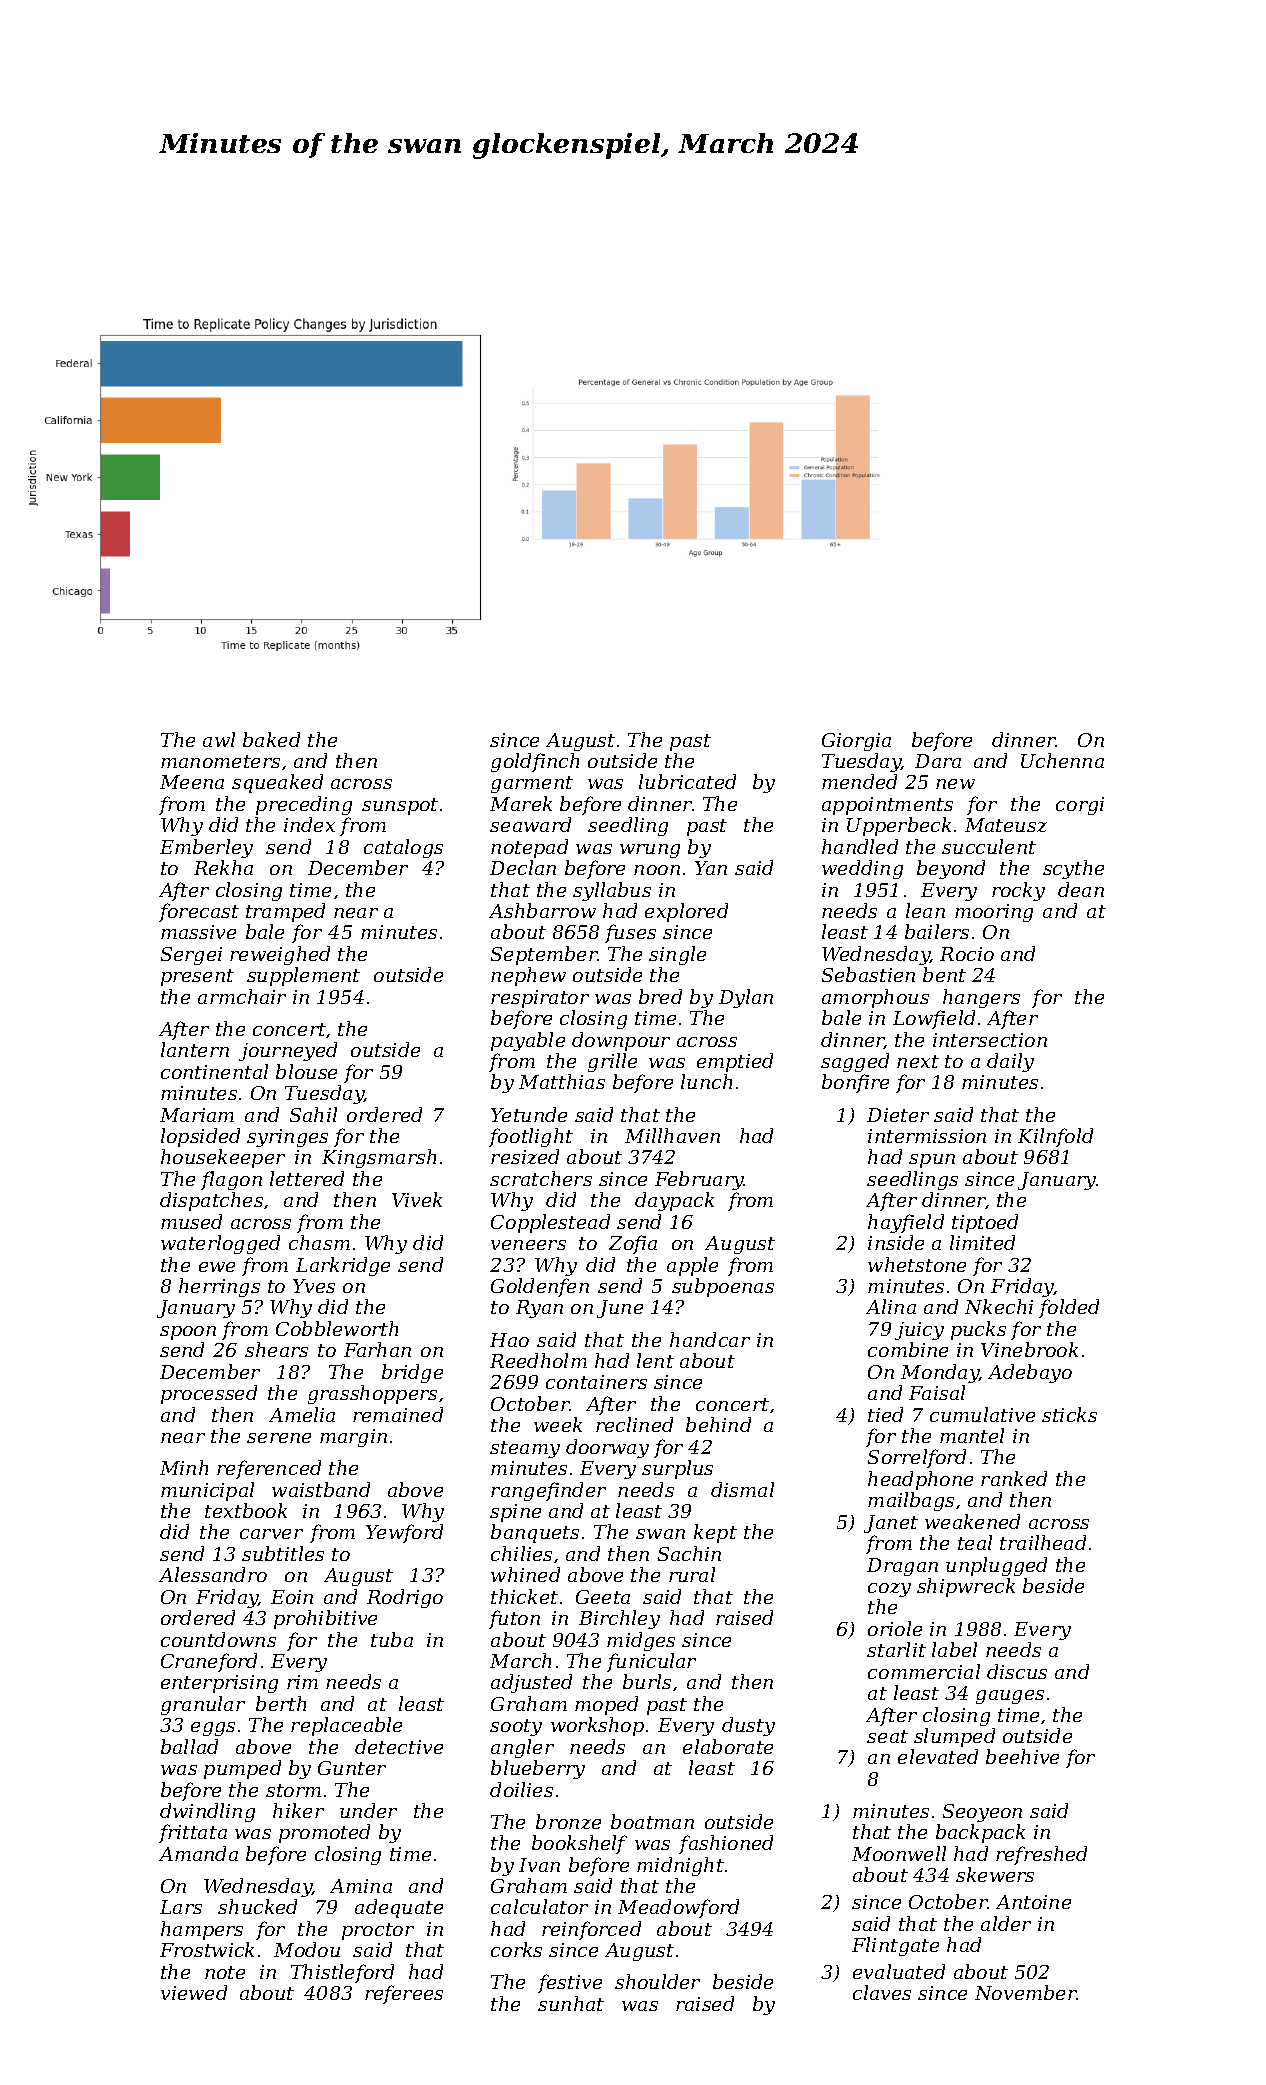 Image resolution: width=1266 pixels, height=2085 pixels. Describe the element at coordinates (417, 1199) in the page. I see `Vivek` at that location.
